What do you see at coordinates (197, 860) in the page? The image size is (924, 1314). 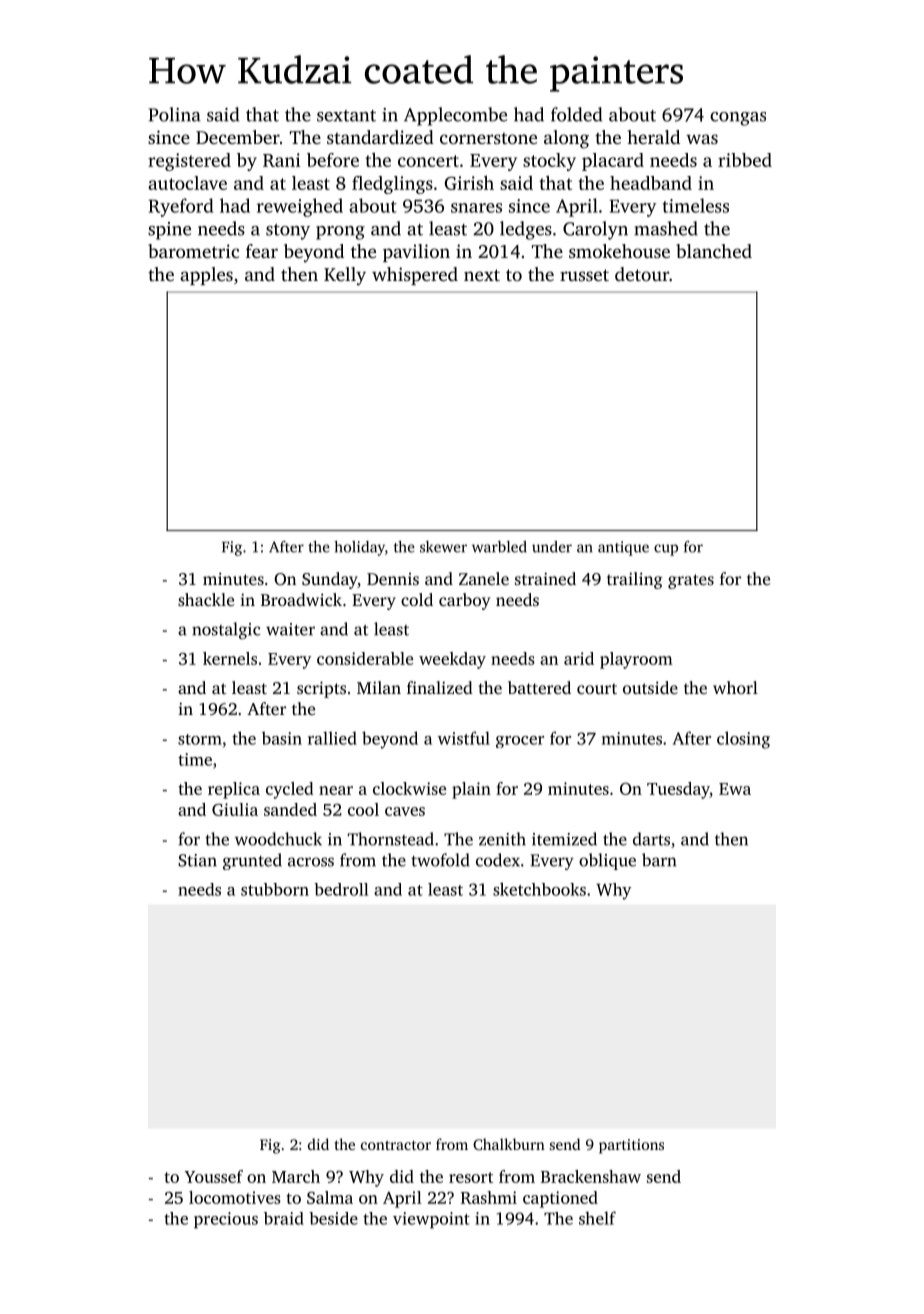 I see `Stian` at bounding box center [197, 860].
